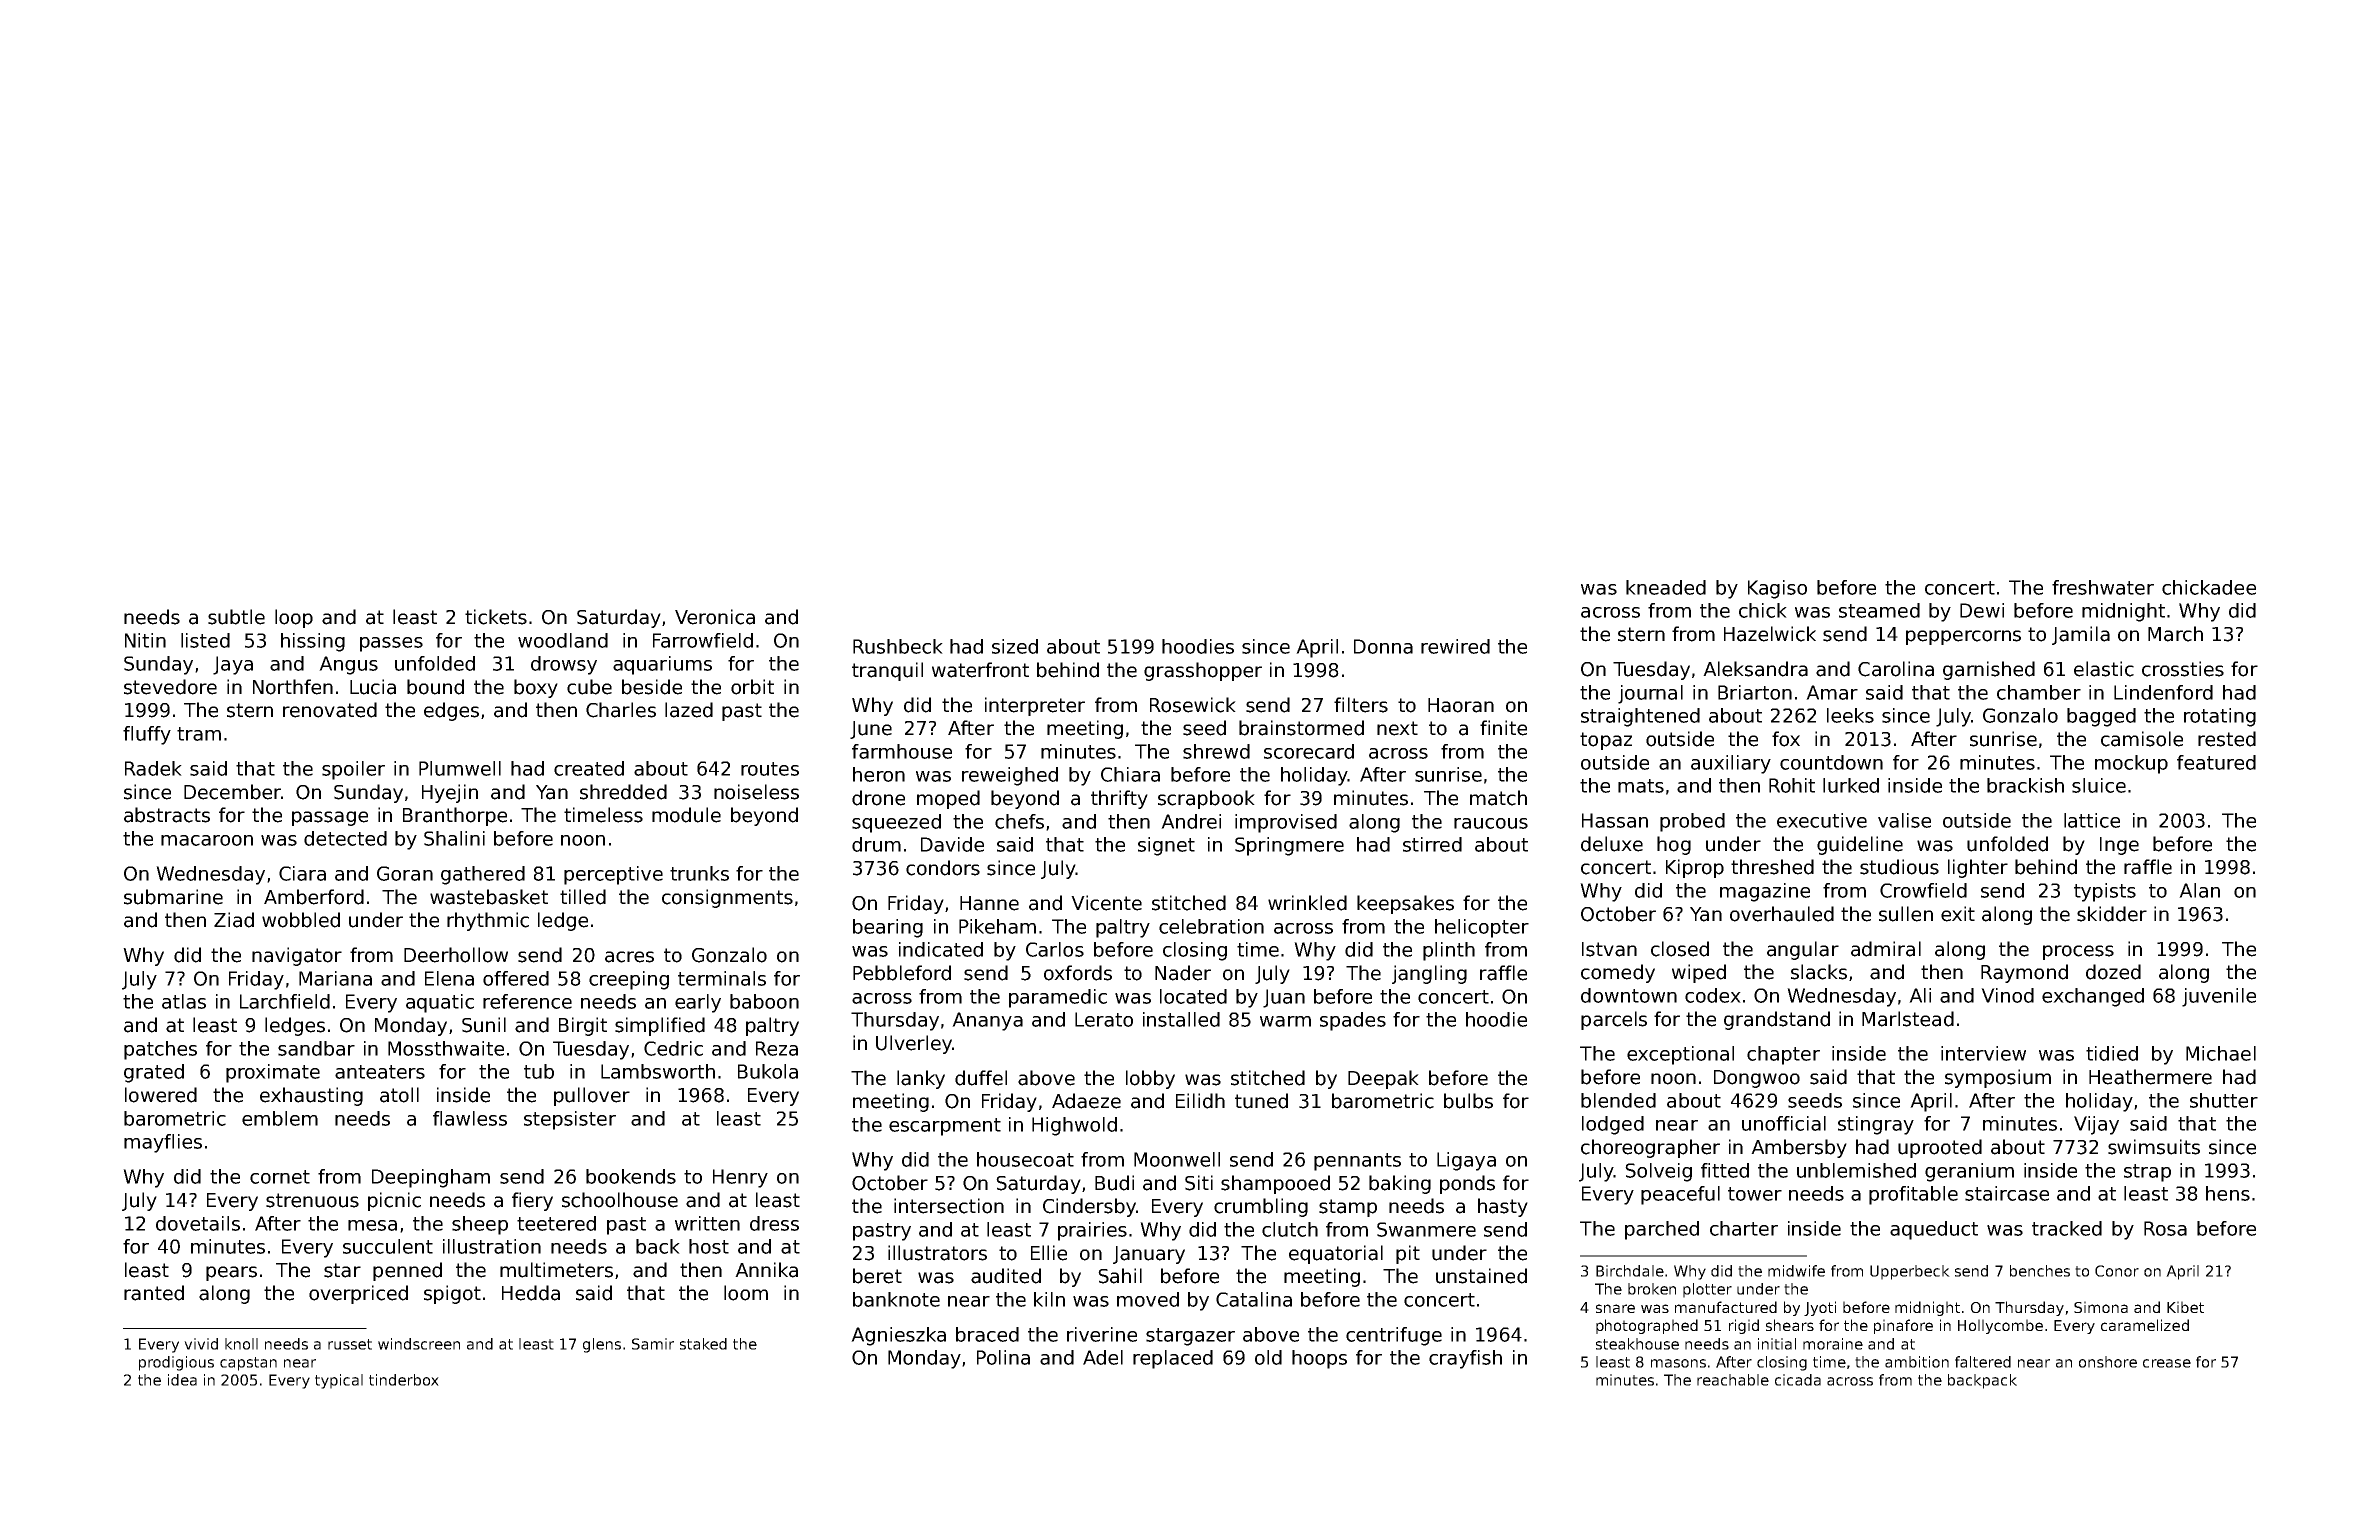 This screenshot has width=2380, height=1540. Describe the element at coordinates (1609, 949) in the screenshot. I see `Istvan` at that location.
